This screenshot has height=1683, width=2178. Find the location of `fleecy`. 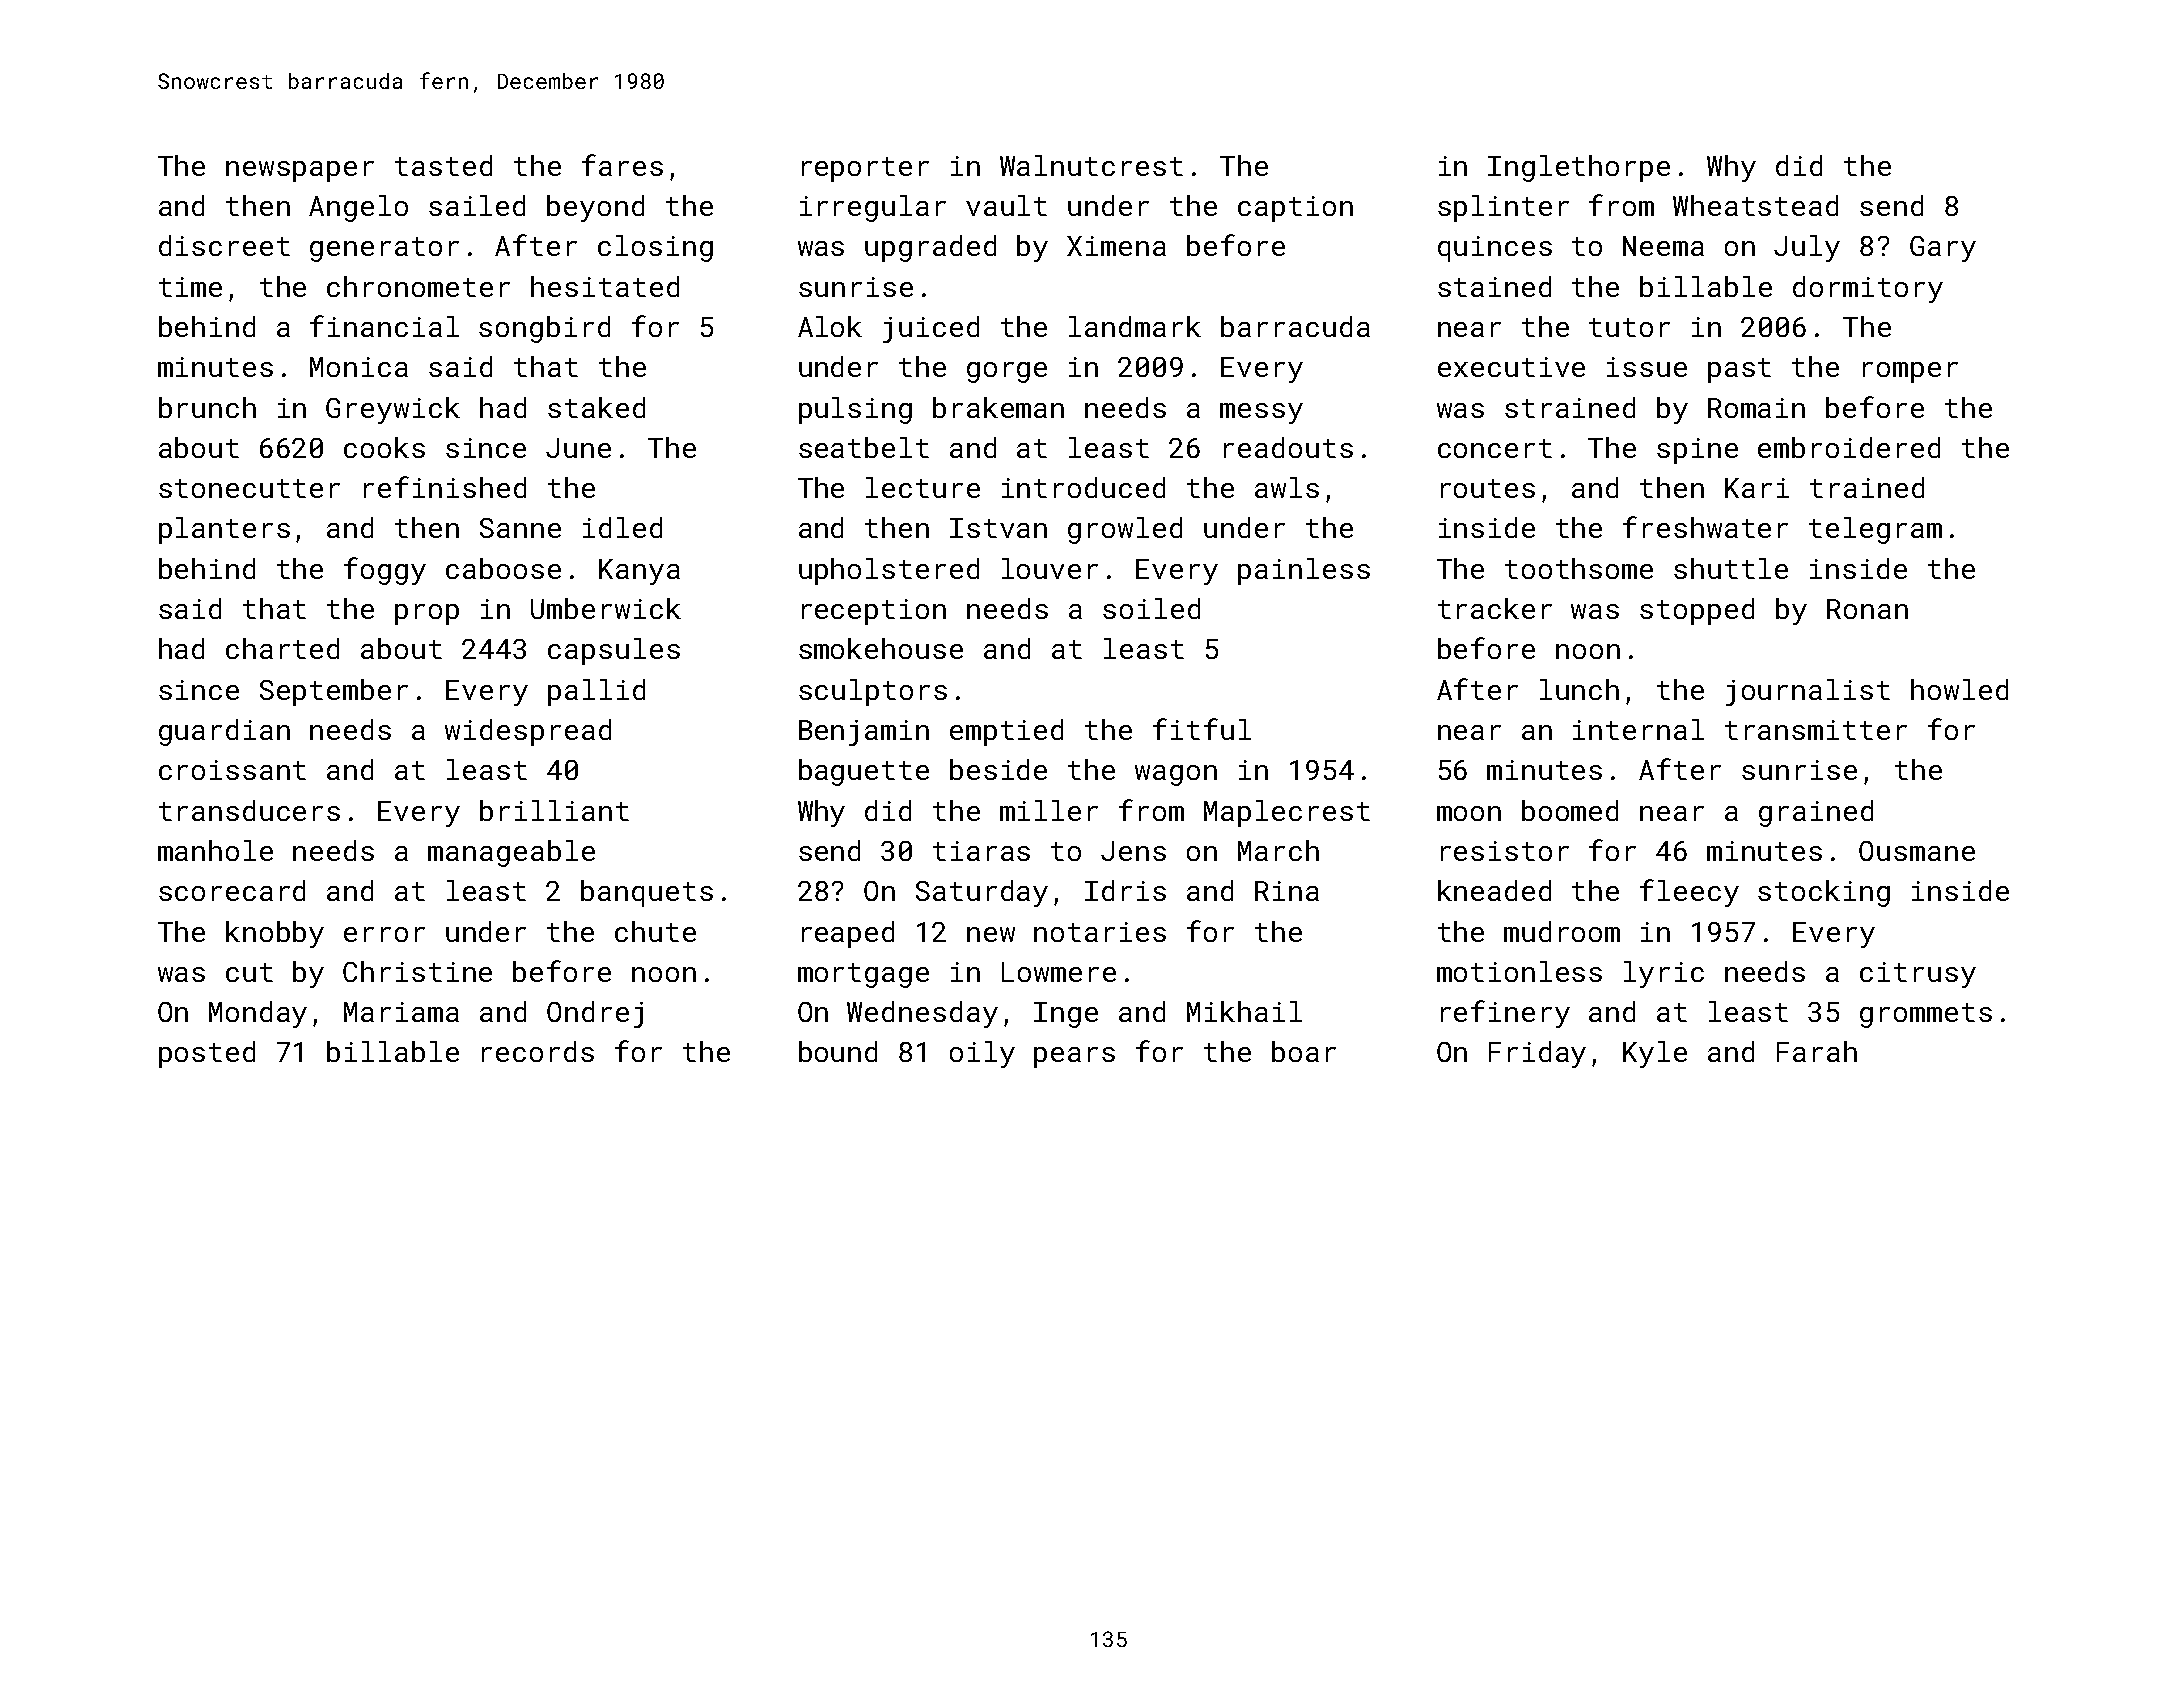

fleecy is located at coordinates (1689, 893).
